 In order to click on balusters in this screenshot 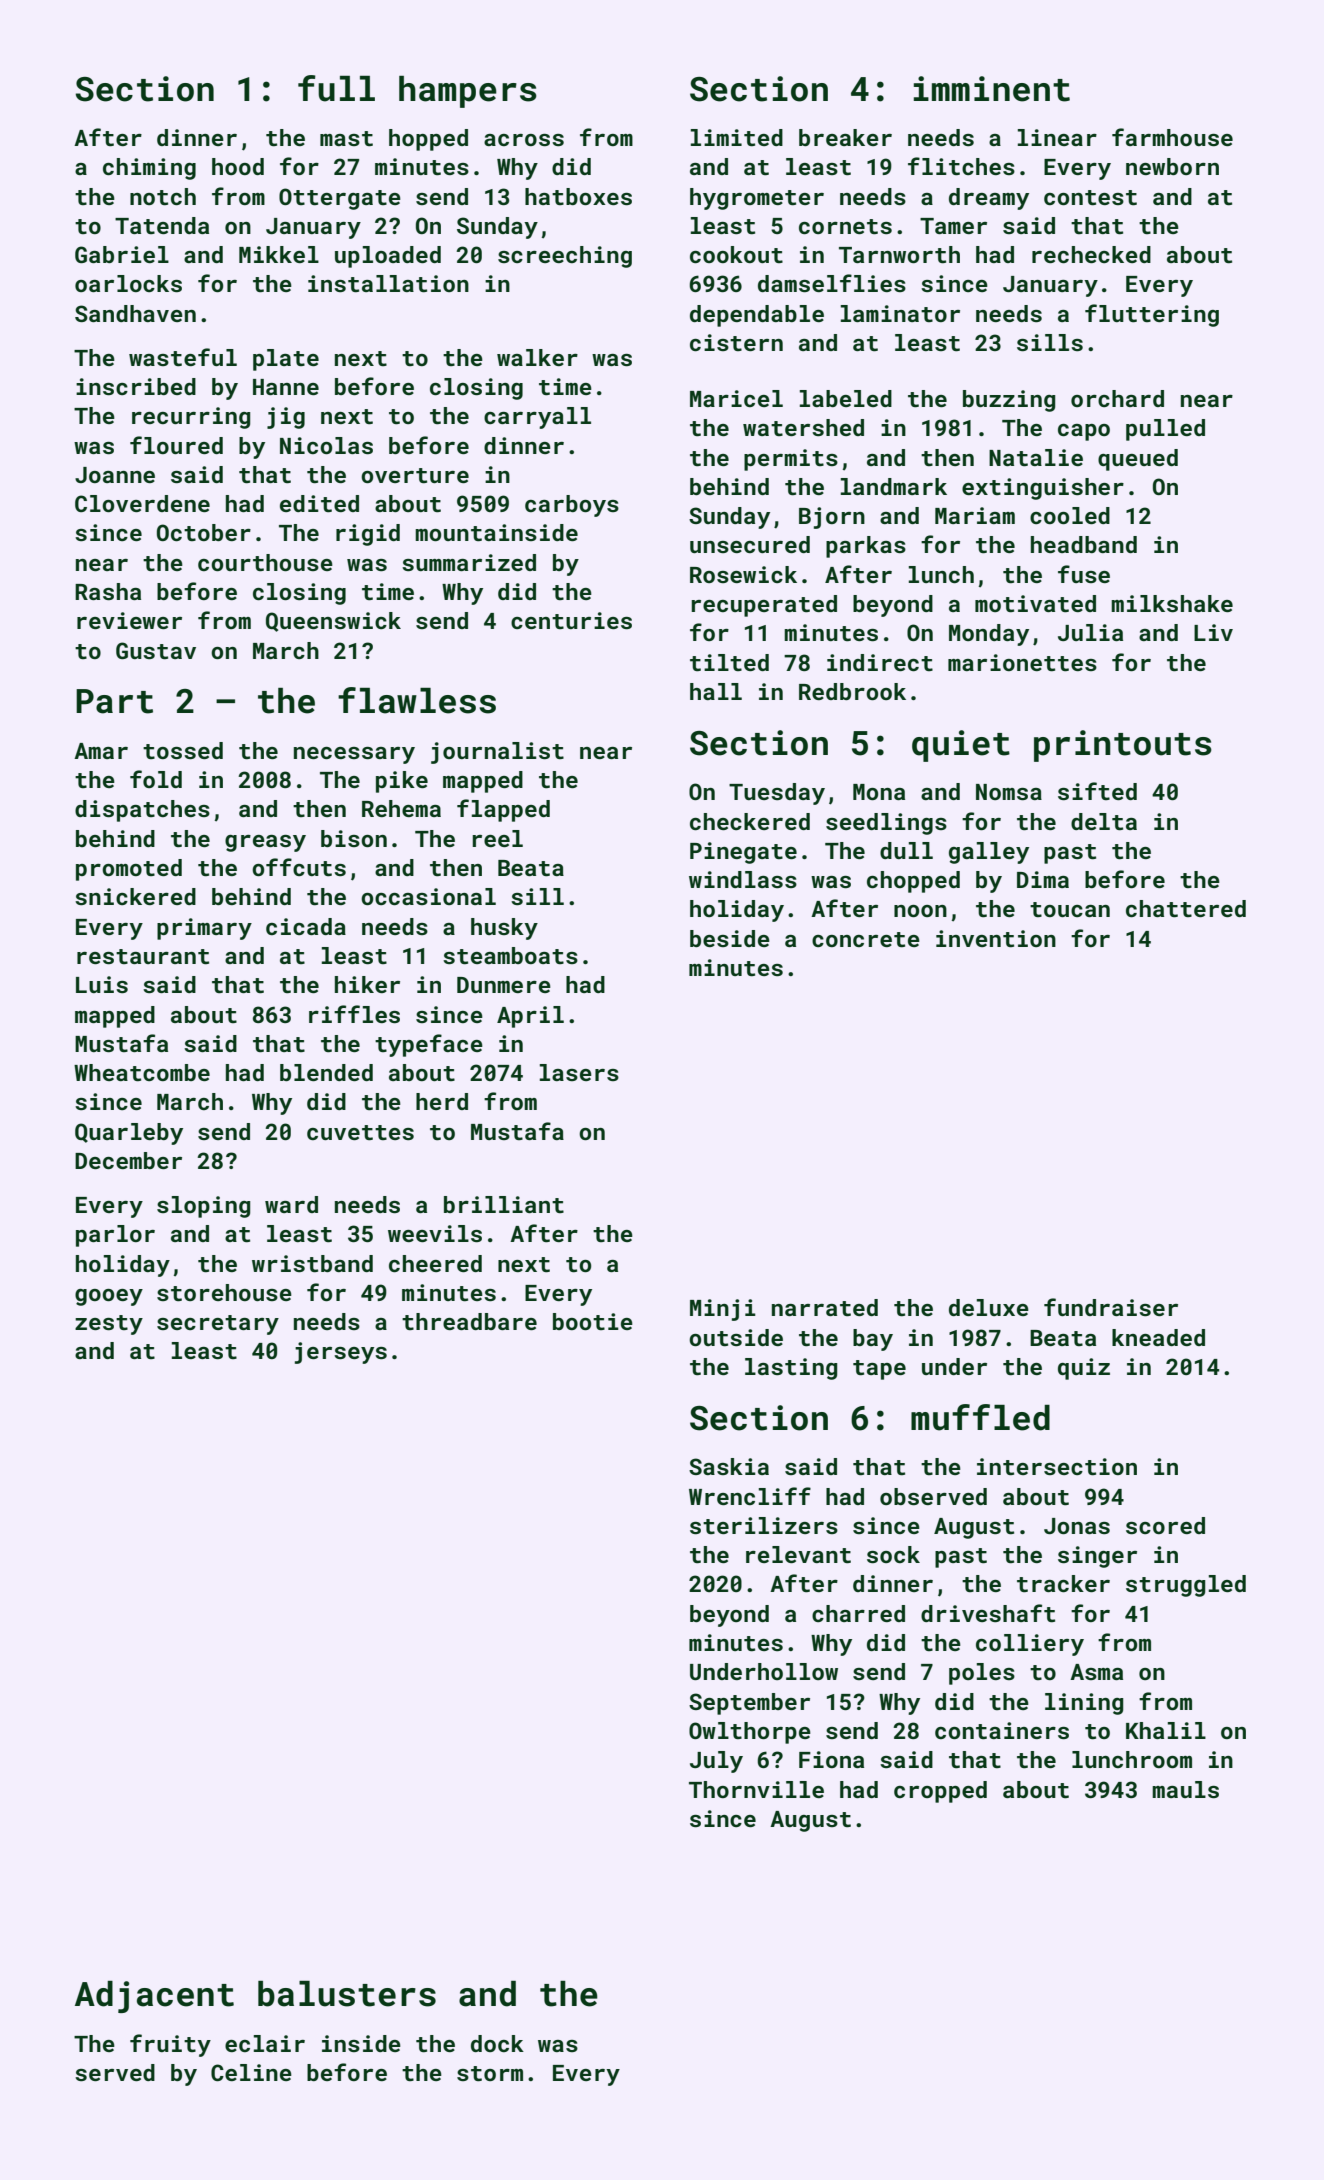, I will do `click(347, 1994)`.
